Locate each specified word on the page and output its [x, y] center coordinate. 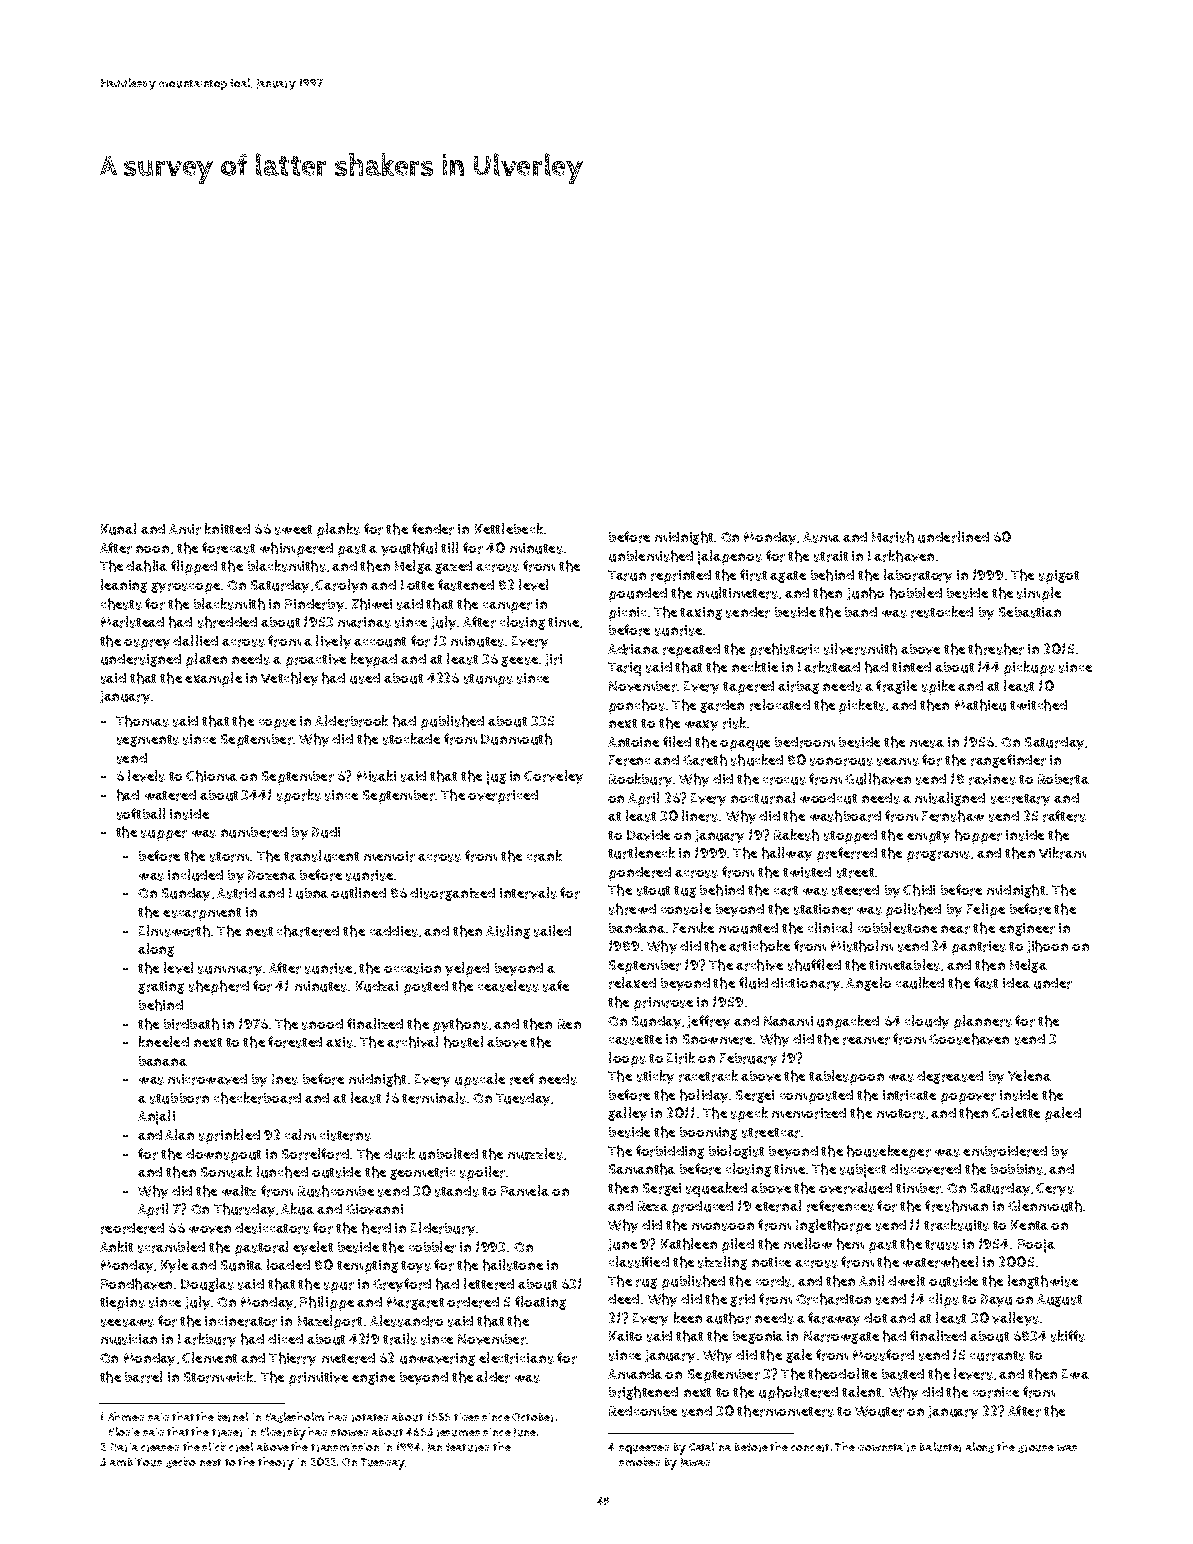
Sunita [241, 1265]
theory [276, 1463]
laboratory [918, 576]
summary [230, 971]
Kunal [118, 529]
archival [412, 1042]
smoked [639, 1461]
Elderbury [443, 1229]
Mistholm [862, 946]
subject [863, 1171]
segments [148, 741]
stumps [488, 680]
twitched [1038, 705]
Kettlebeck [509, 528]
